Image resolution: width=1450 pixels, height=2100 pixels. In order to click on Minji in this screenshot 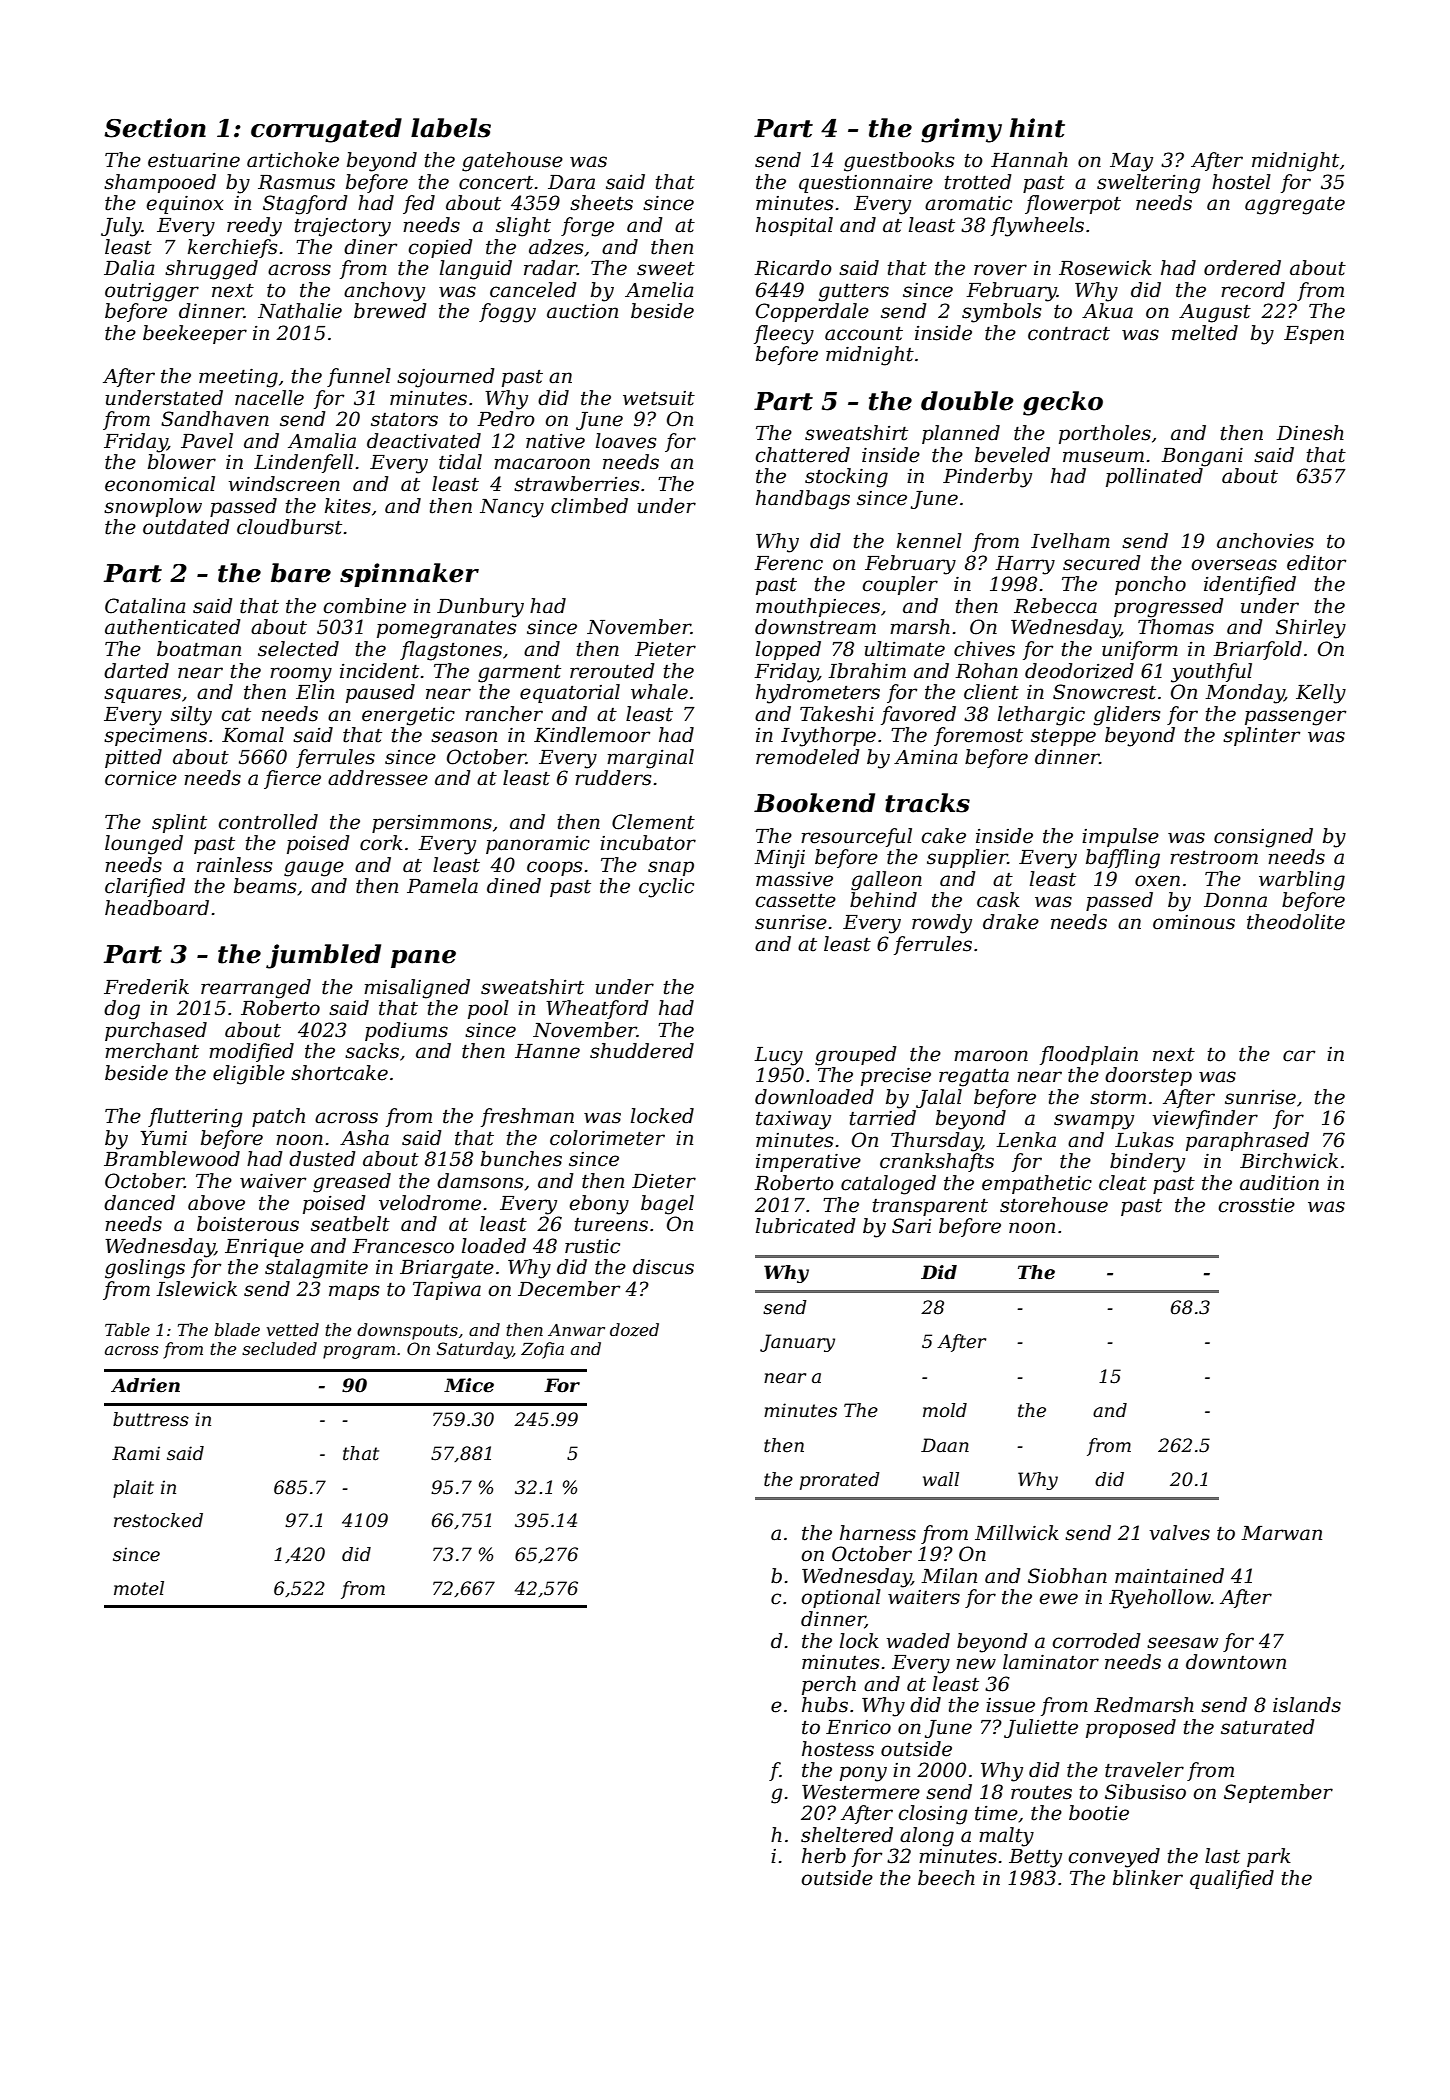, I will do `click(779, 859)`.
